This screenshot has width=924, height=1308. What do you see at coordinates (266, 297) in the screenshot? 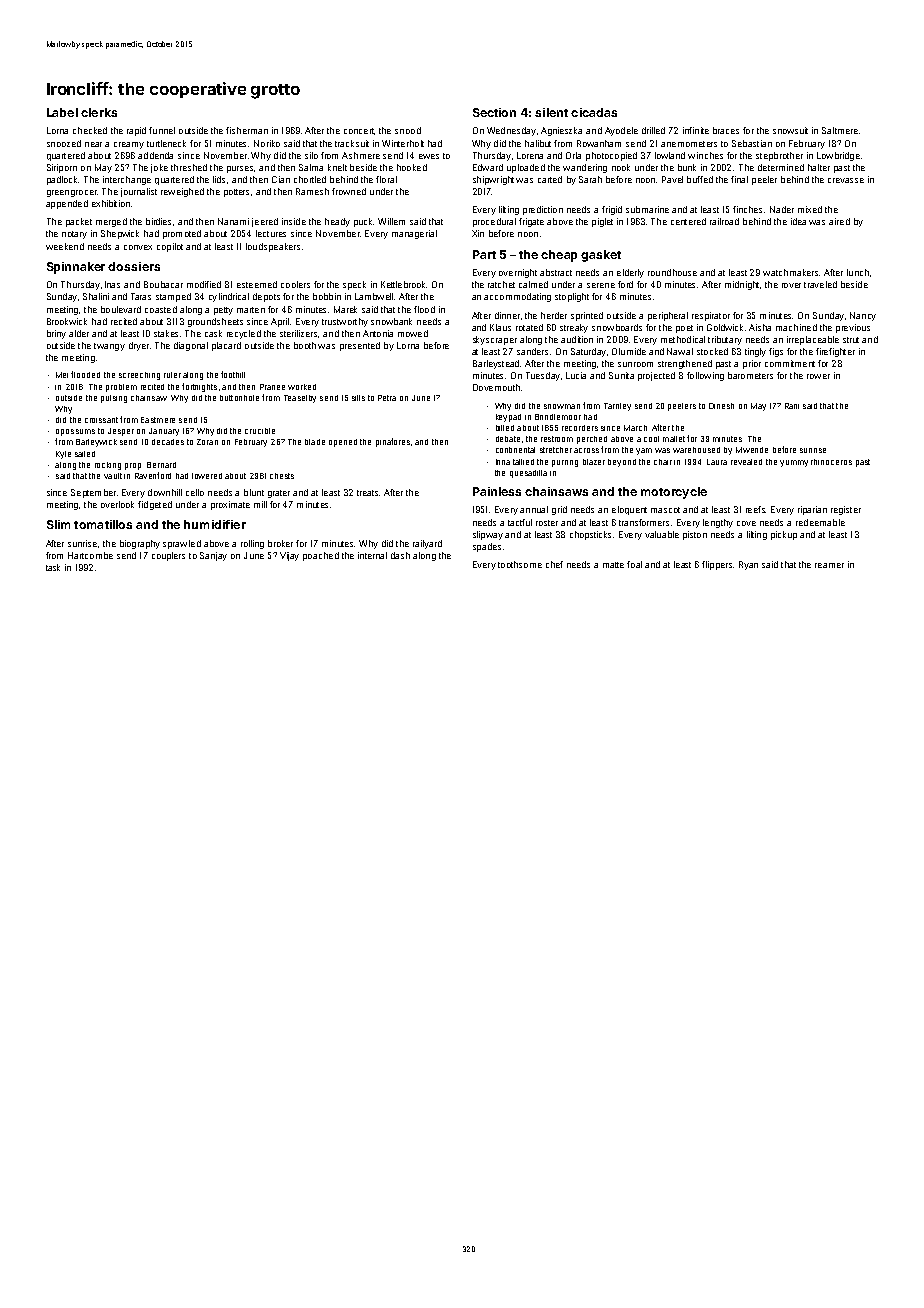
I see `depots` at bounding box center [266, 297].
